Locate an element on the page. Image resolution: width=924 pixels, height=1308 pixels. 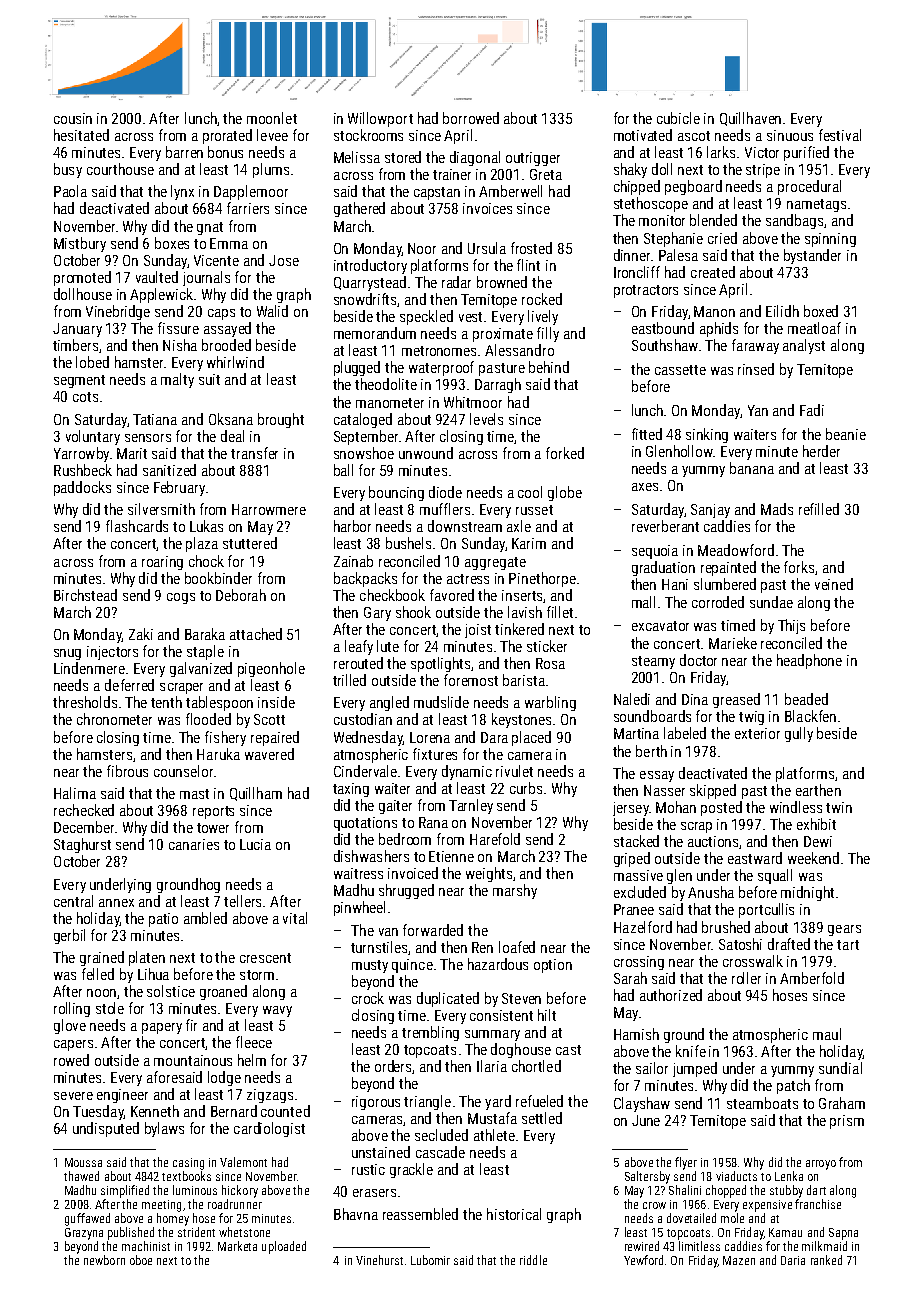
Birchstead is located at coordinates (85, 595).
